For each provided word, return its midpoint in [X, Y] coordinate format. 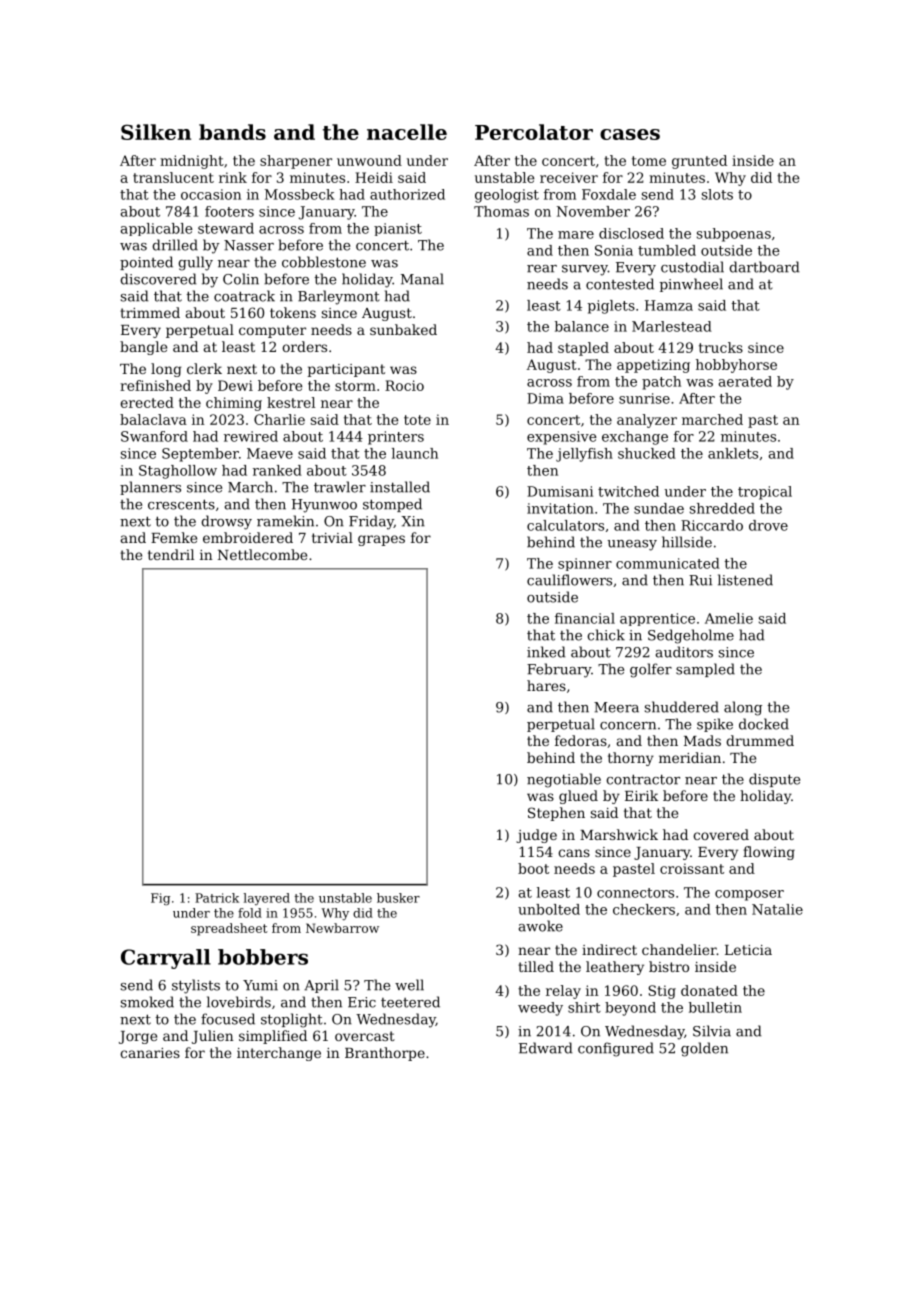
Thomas [501, 211]
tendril [171, 554]
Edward [545, 1048]
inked [546, 652]
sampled [705, 670]
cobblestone [324, 262]
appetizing [653, 366]
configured [616, 1049]
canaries [150, 1053]
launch [415, 453]
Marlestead [672, 326]
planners [150, 488]
